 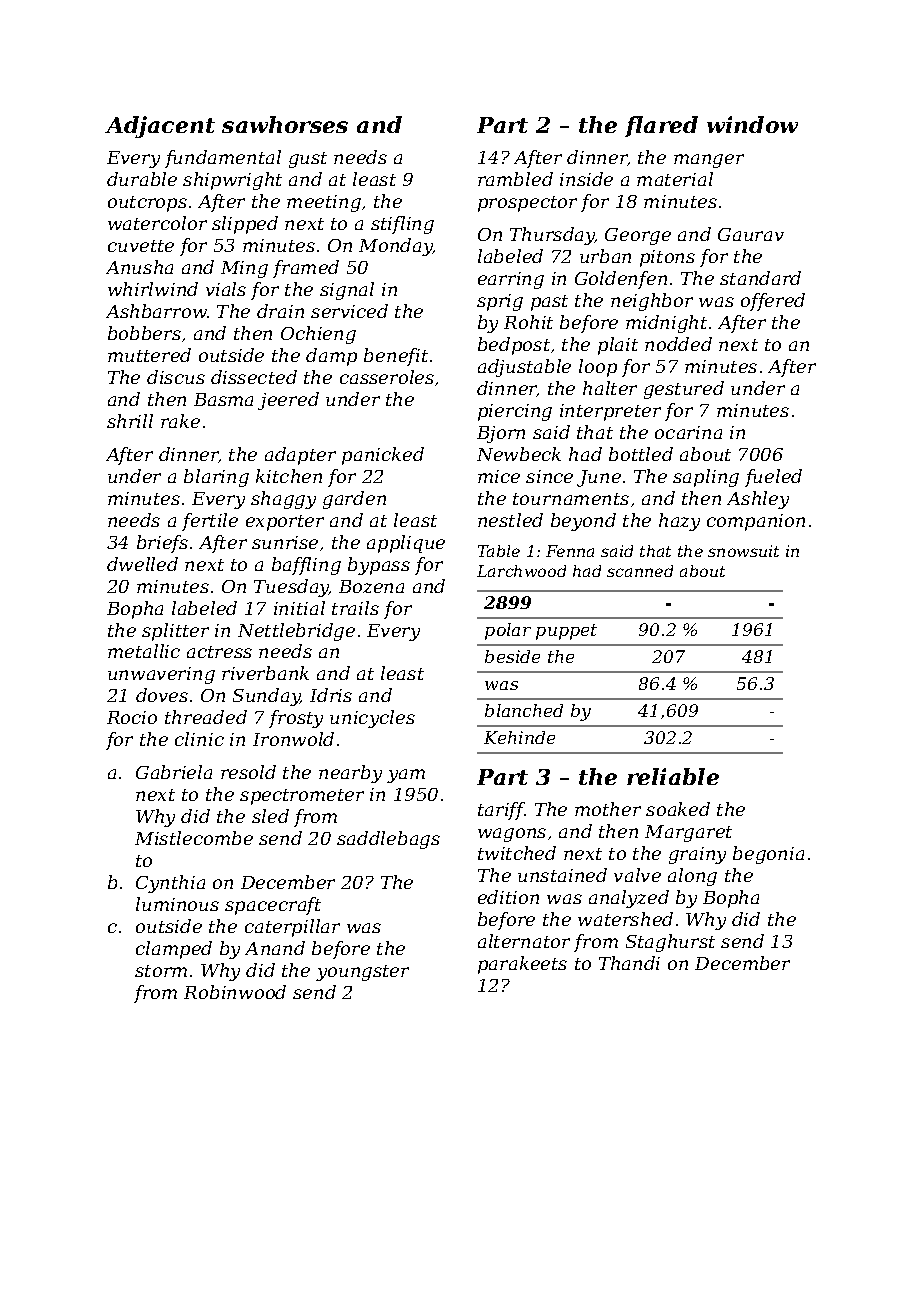 I want to click on reliable, so click(x=673, y=776).
